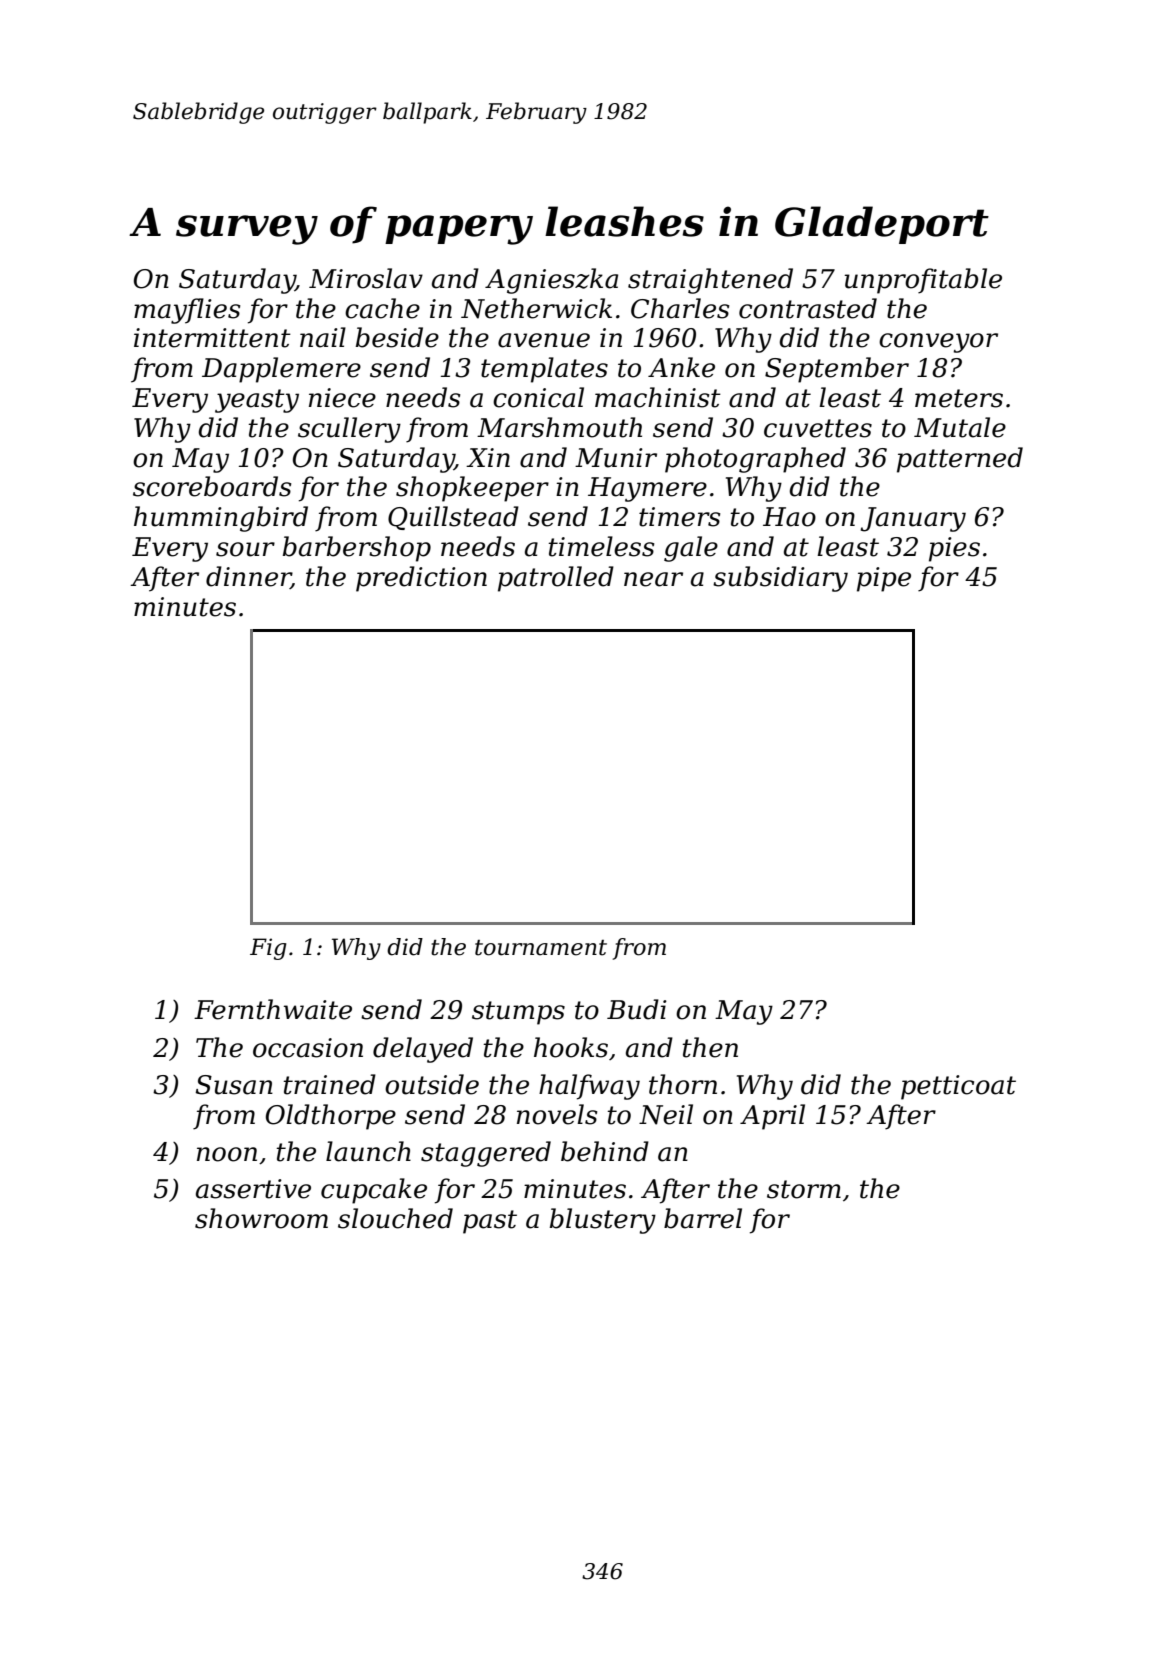 This page has width=1165, height=1654. Describe the element at coordinates (268, 949) in the page. I see `Fig` at that location.
